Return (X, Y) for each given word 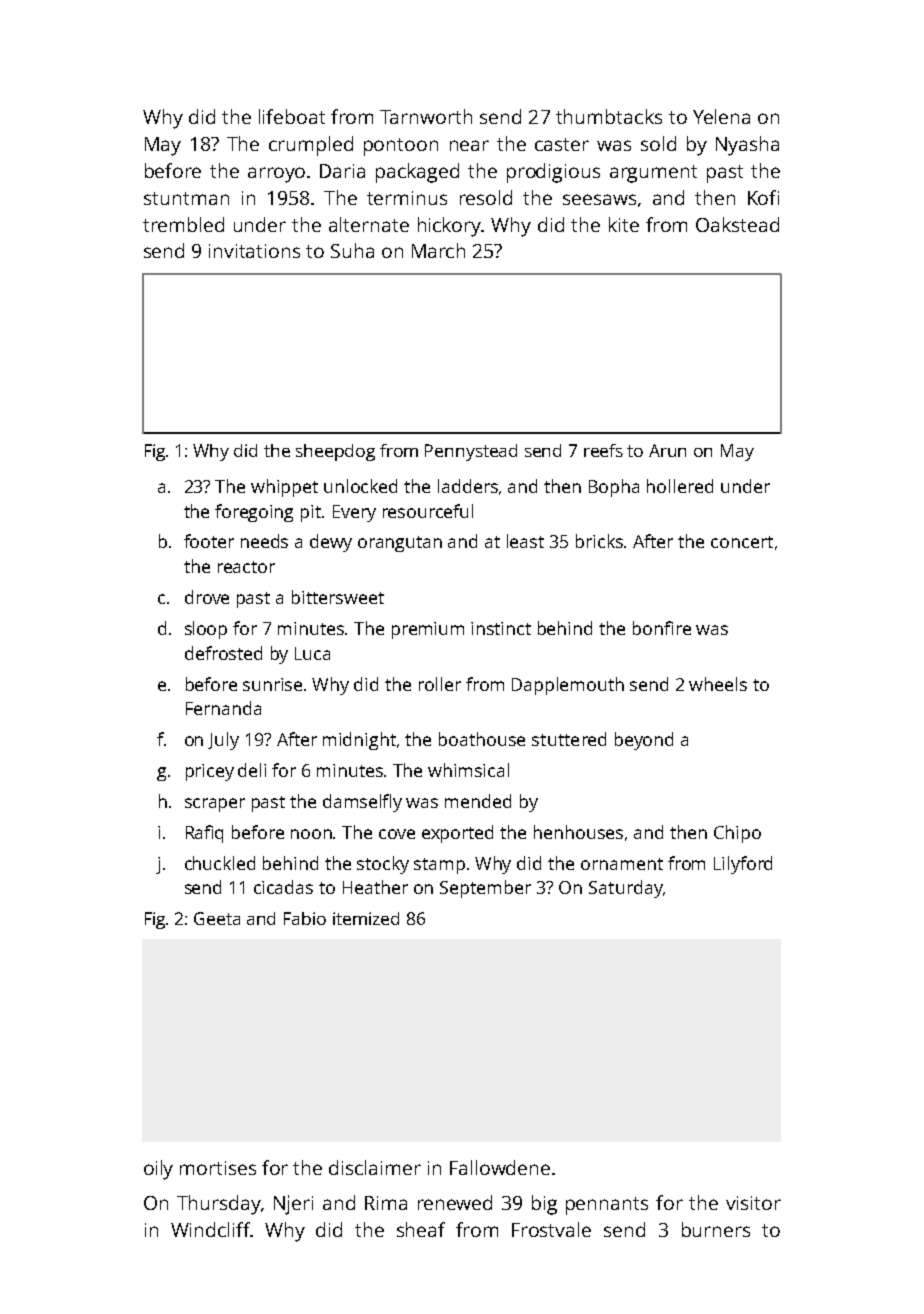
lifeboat (292, 116)
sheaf (421, 1229)
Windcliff (210, 1229)
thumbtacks (609, 116)
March (438, 250)
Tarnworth (426, 116)
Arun (667, 450)
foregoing (254, 513)
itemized (366, 918)
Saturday (625, 889)
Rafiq (204, 834)
